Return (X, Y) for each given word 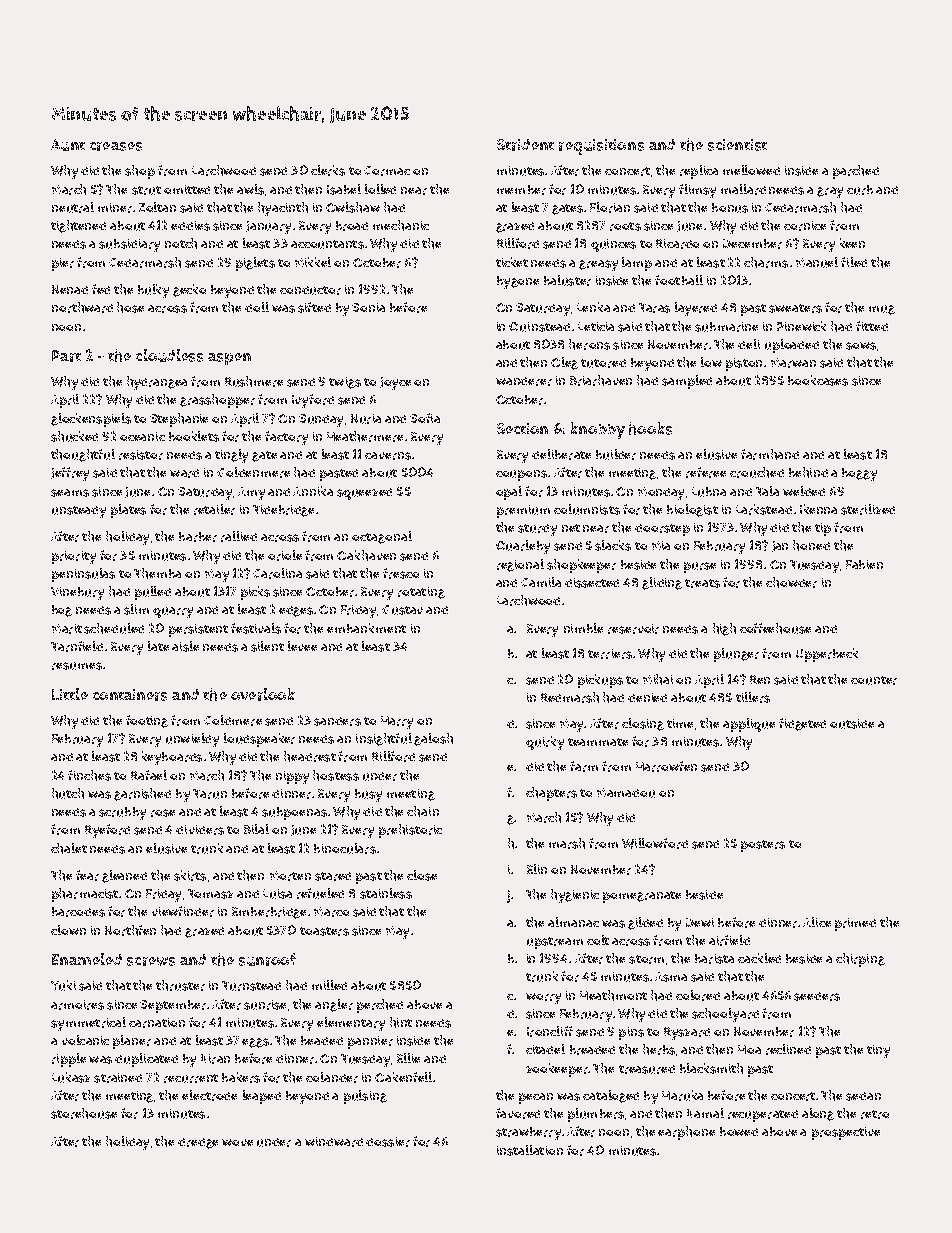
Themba (157, 573)
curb (860, 190)
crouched (757, 472)
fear (87, 875)
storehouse (84, 1113)
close (422, 875)
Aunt (68, 145)
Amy (251, 493)
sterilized (868, 509)
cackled (759, 958)
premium (523, 511)
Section (522, 428)
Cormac (387, 171)
